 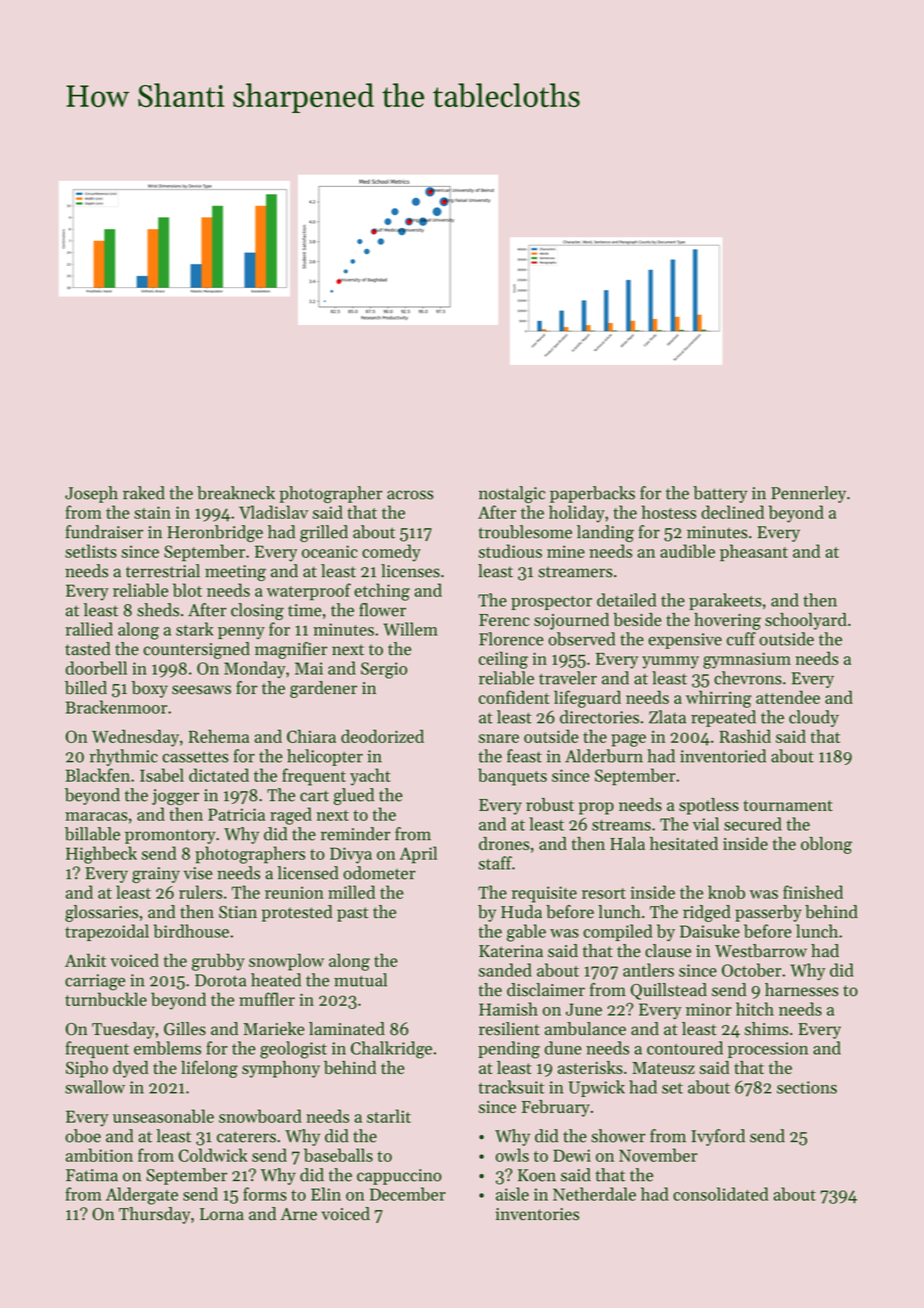 I want to click on Rehema, so click(x=218, y=736).
